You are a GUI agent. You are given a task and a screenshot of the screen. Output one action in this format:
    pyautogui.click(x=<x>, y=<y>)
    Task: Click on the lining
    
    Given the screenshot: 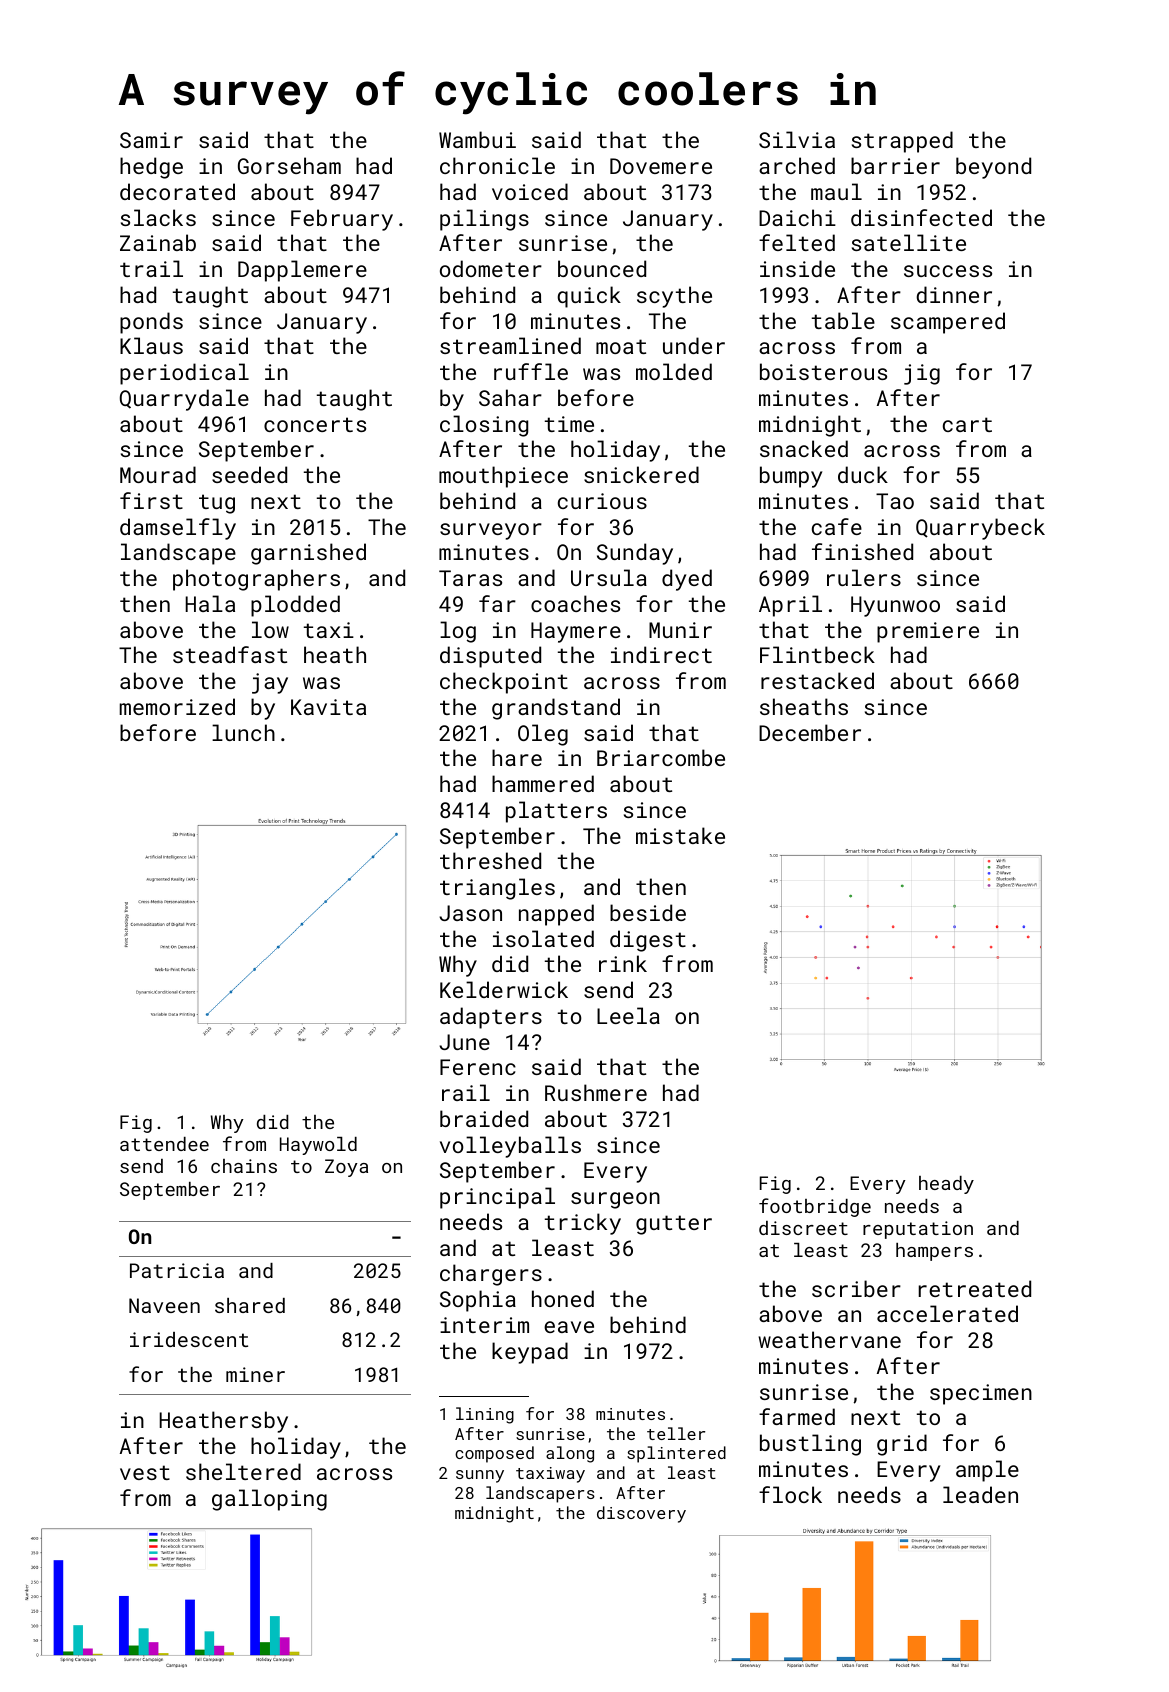 What is the action you would take?
    pyautogui.click(x=485, y=1415)
